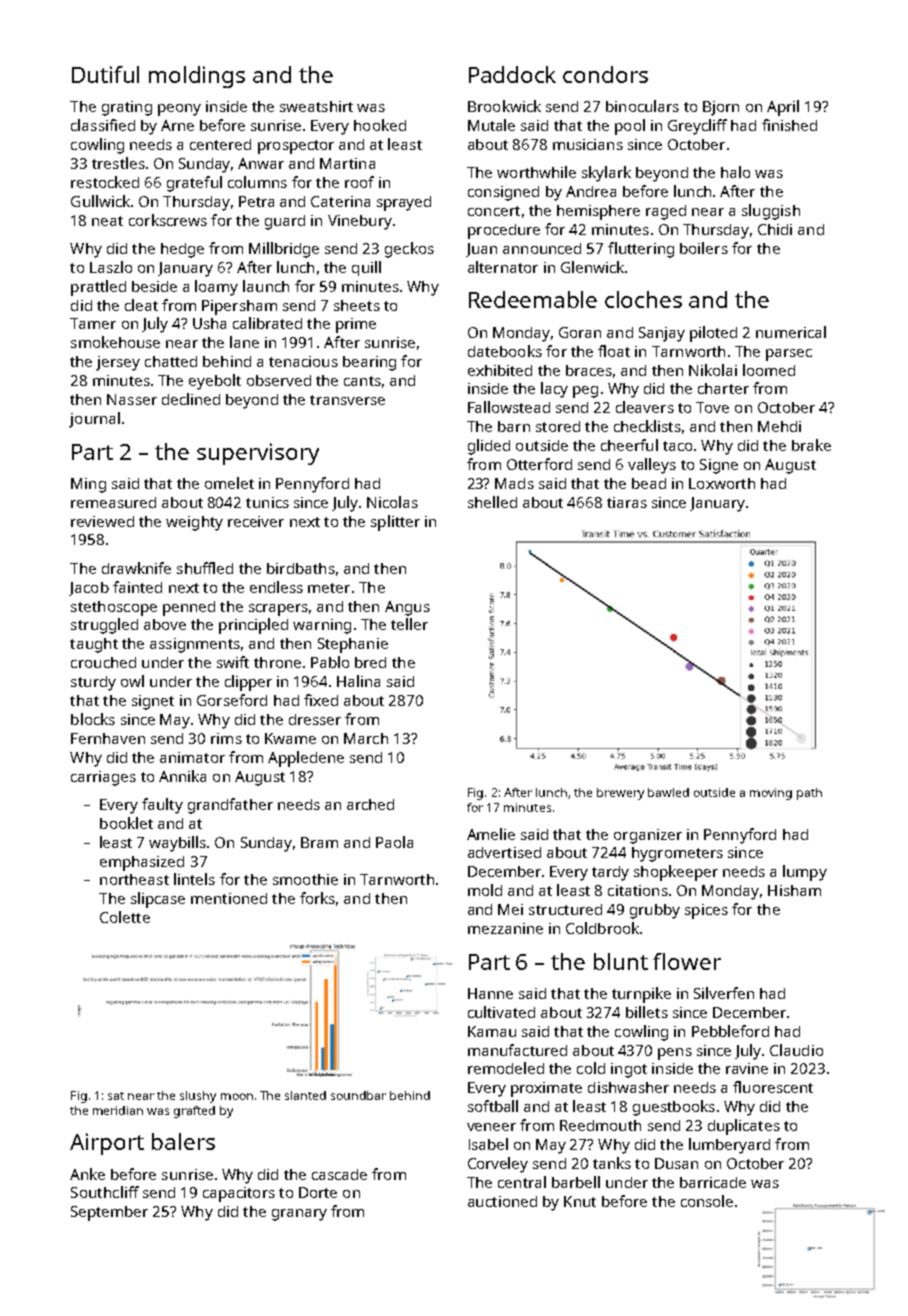 This image has width=908, height=1316. What do you see at coordinates (674, 1108) in the image?
I see `guestbooks` at bounding box center [674, 1108].
